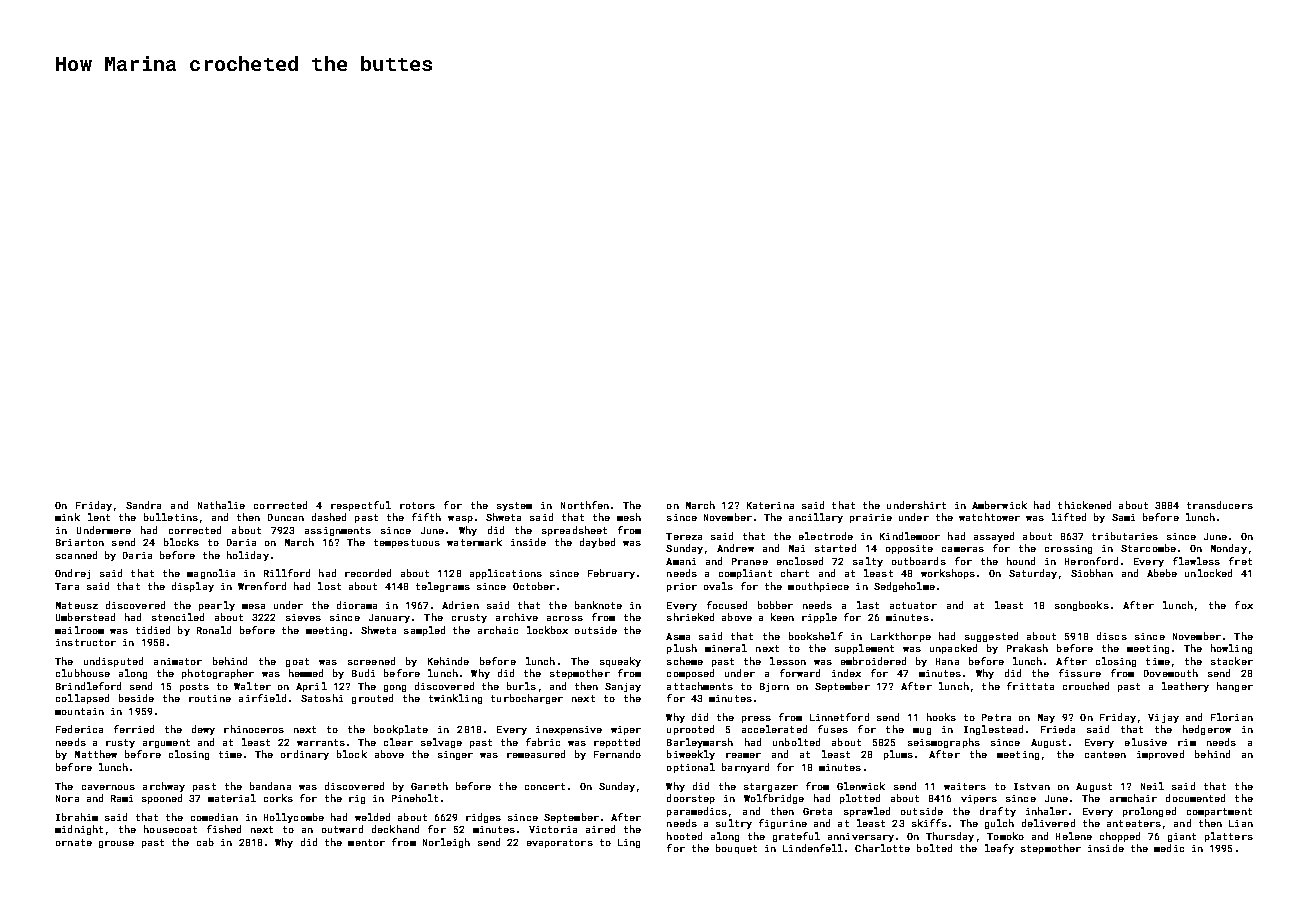 Image resolution: width=1308 pixels, height=924 pixels. I want to click on biweekly, so click(691, 755).
